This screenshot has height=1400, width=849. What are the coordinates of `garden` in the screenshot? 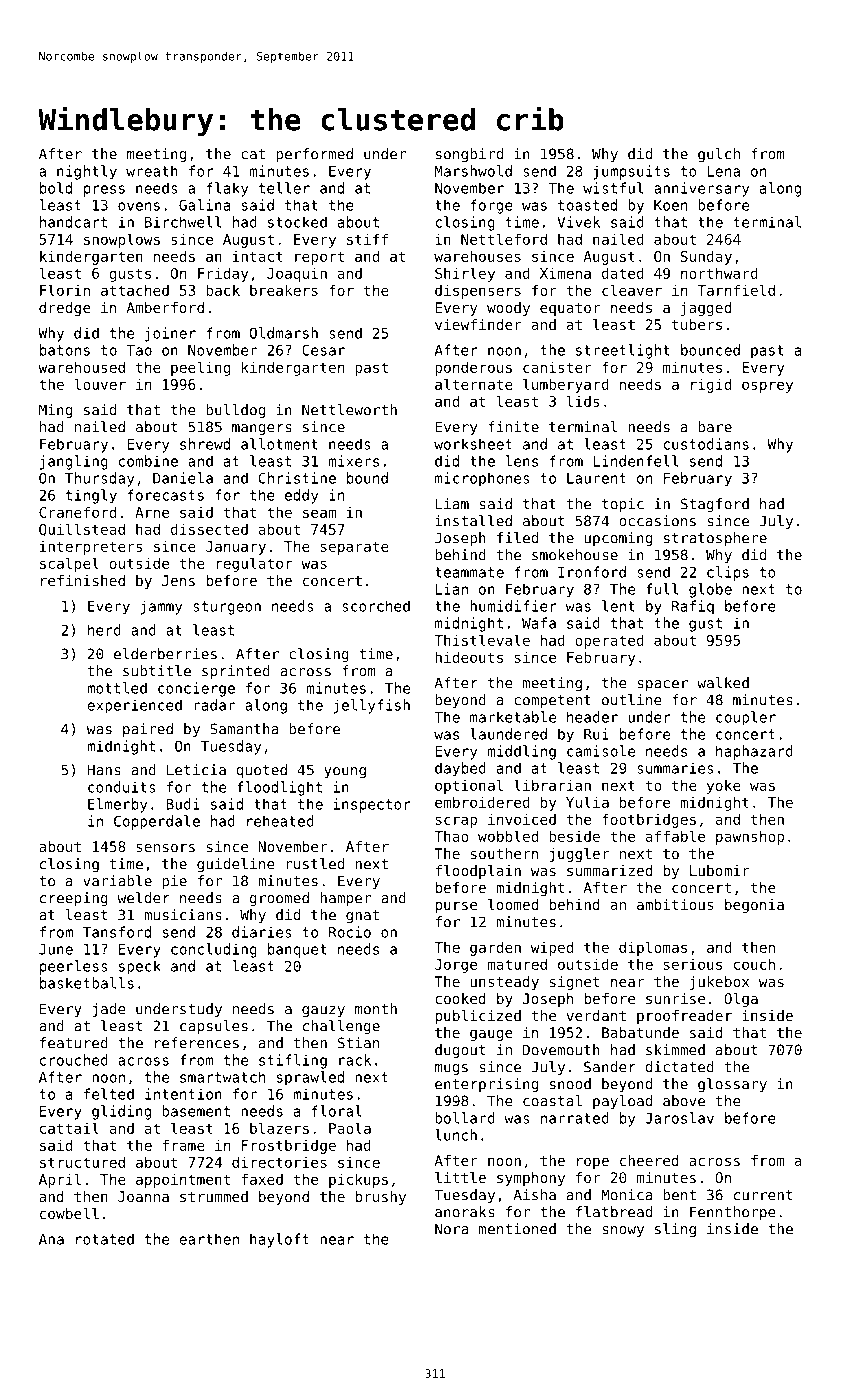 It's located at (495, 948).
